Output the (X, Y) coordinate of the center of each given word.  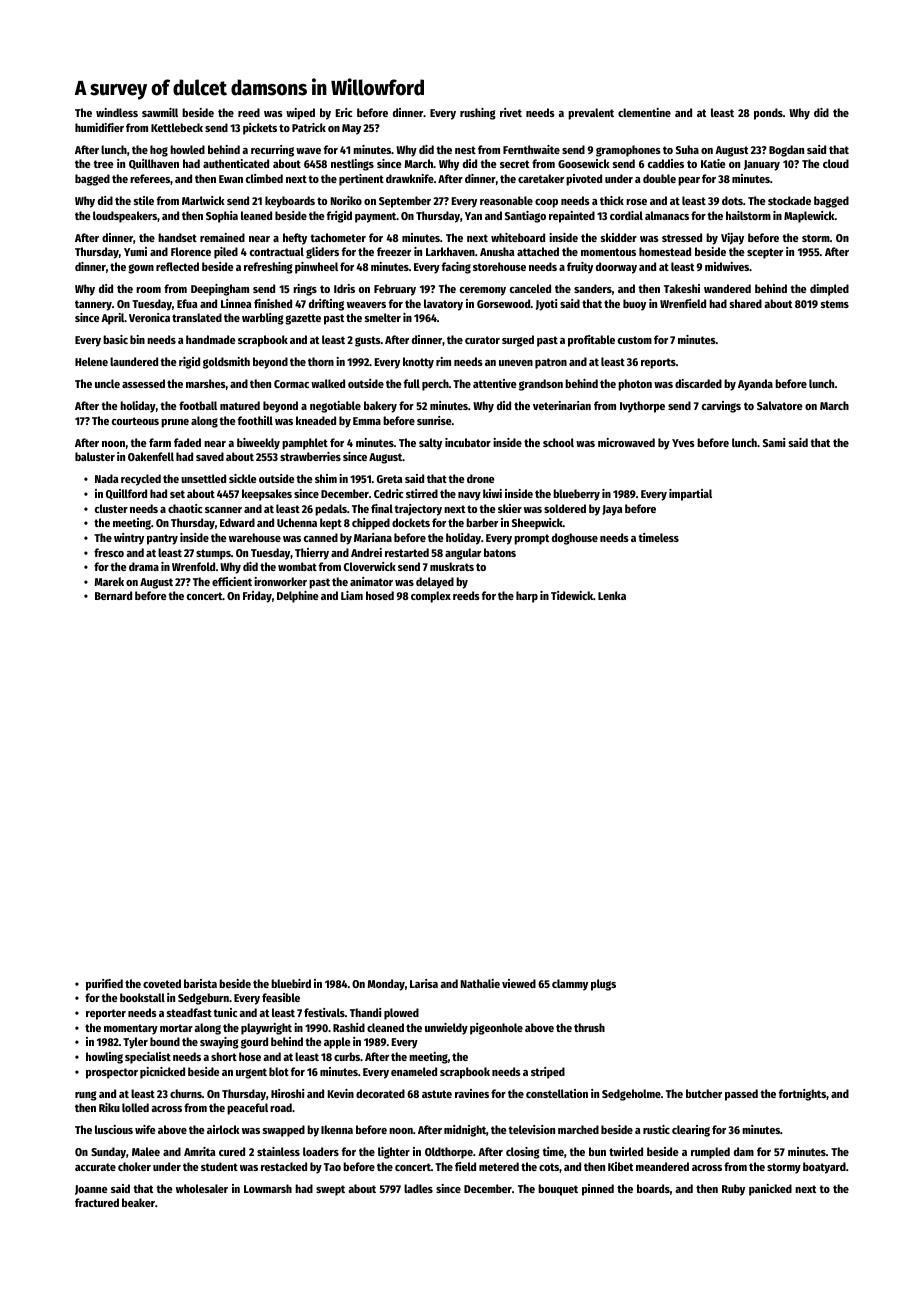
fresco (109, 552)
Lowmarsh (268, 1188)
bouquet (558, 1190)
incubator (468, 442)
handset (177, 237)
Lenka (612, 595)
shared (746, 303)
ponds (768, 114)
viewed (519, 983)
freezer (394, 251)
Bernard (113, 595)
